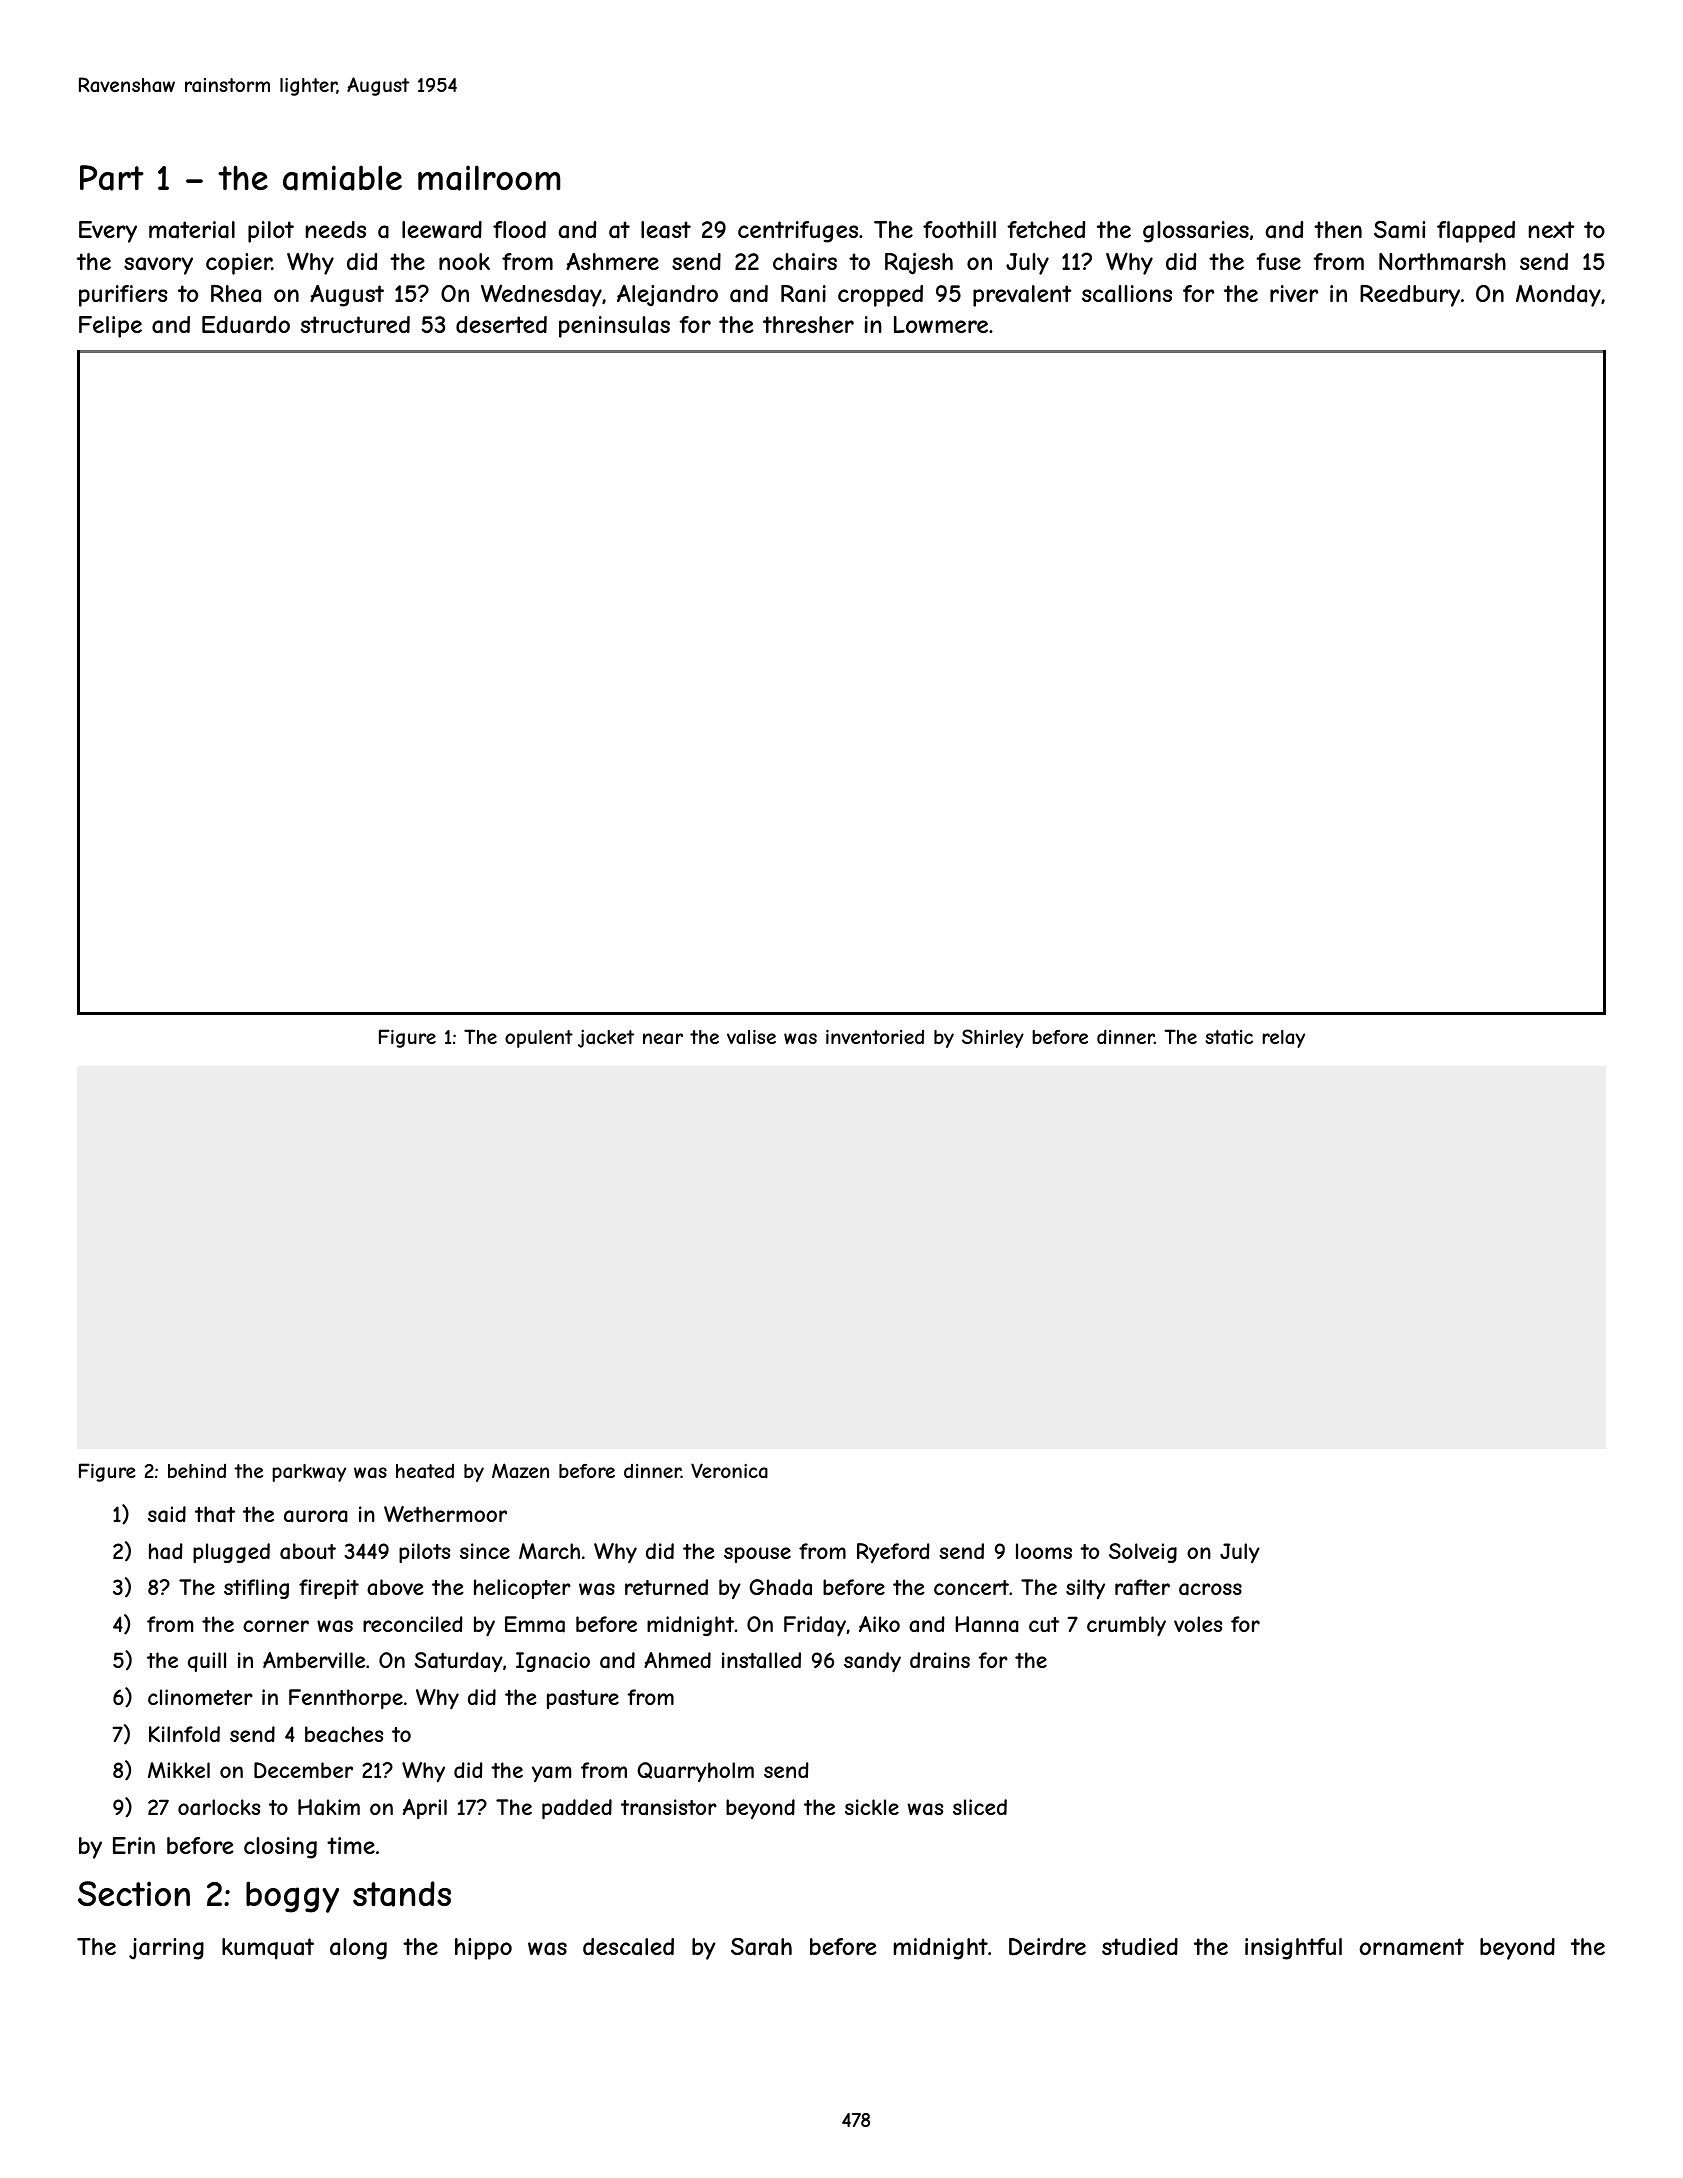  Describe the element at coordinates (761, 1947) in the screenshot. I see `Sarah` at that location.
